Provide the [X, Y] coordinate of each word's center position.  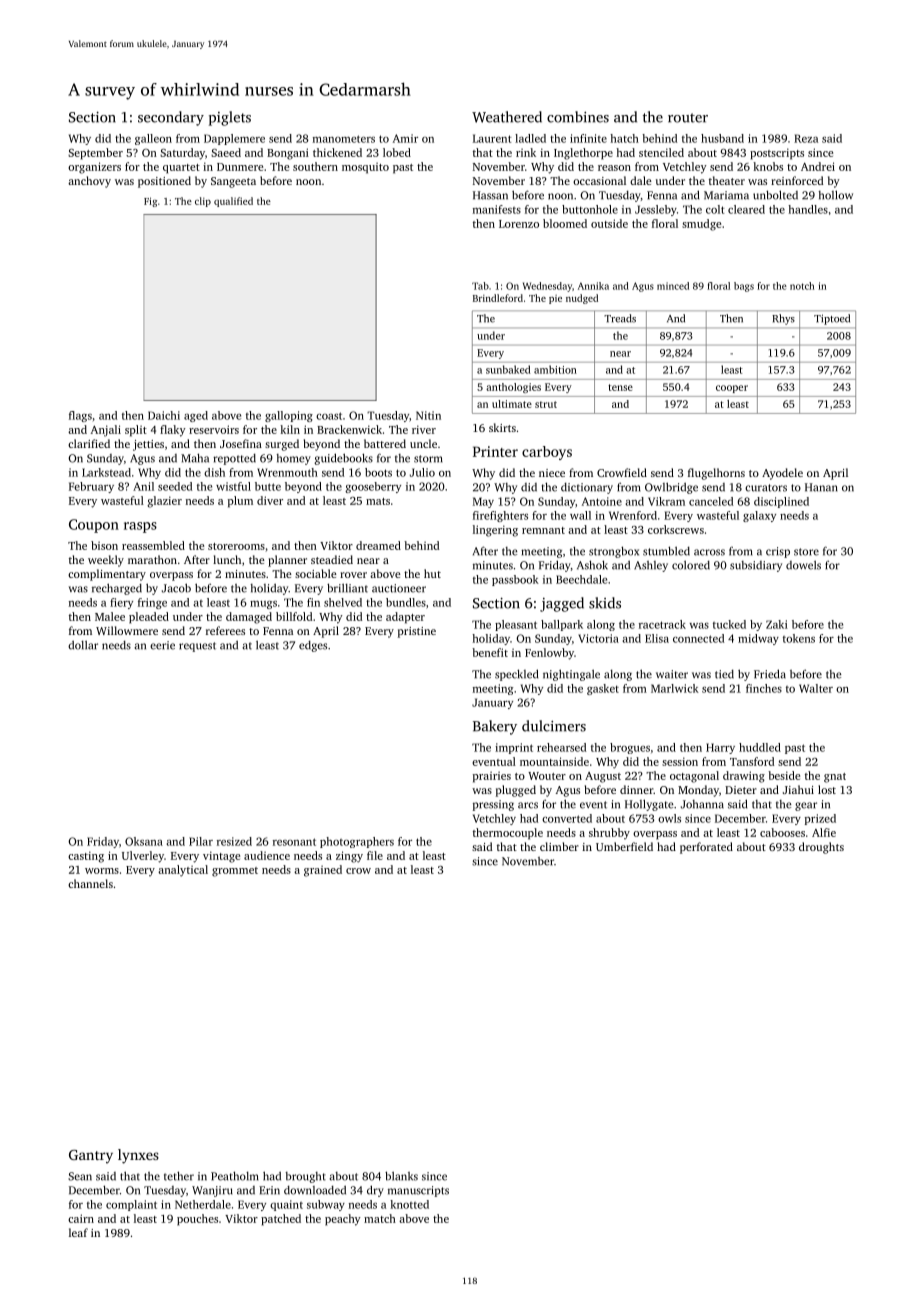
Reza [806, 138]
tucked [729, 624]
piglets [230, 118]
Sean [80, 1176]
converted [567, 818]
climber [559, 846]
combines [578, 117]
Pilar [201, 841]
